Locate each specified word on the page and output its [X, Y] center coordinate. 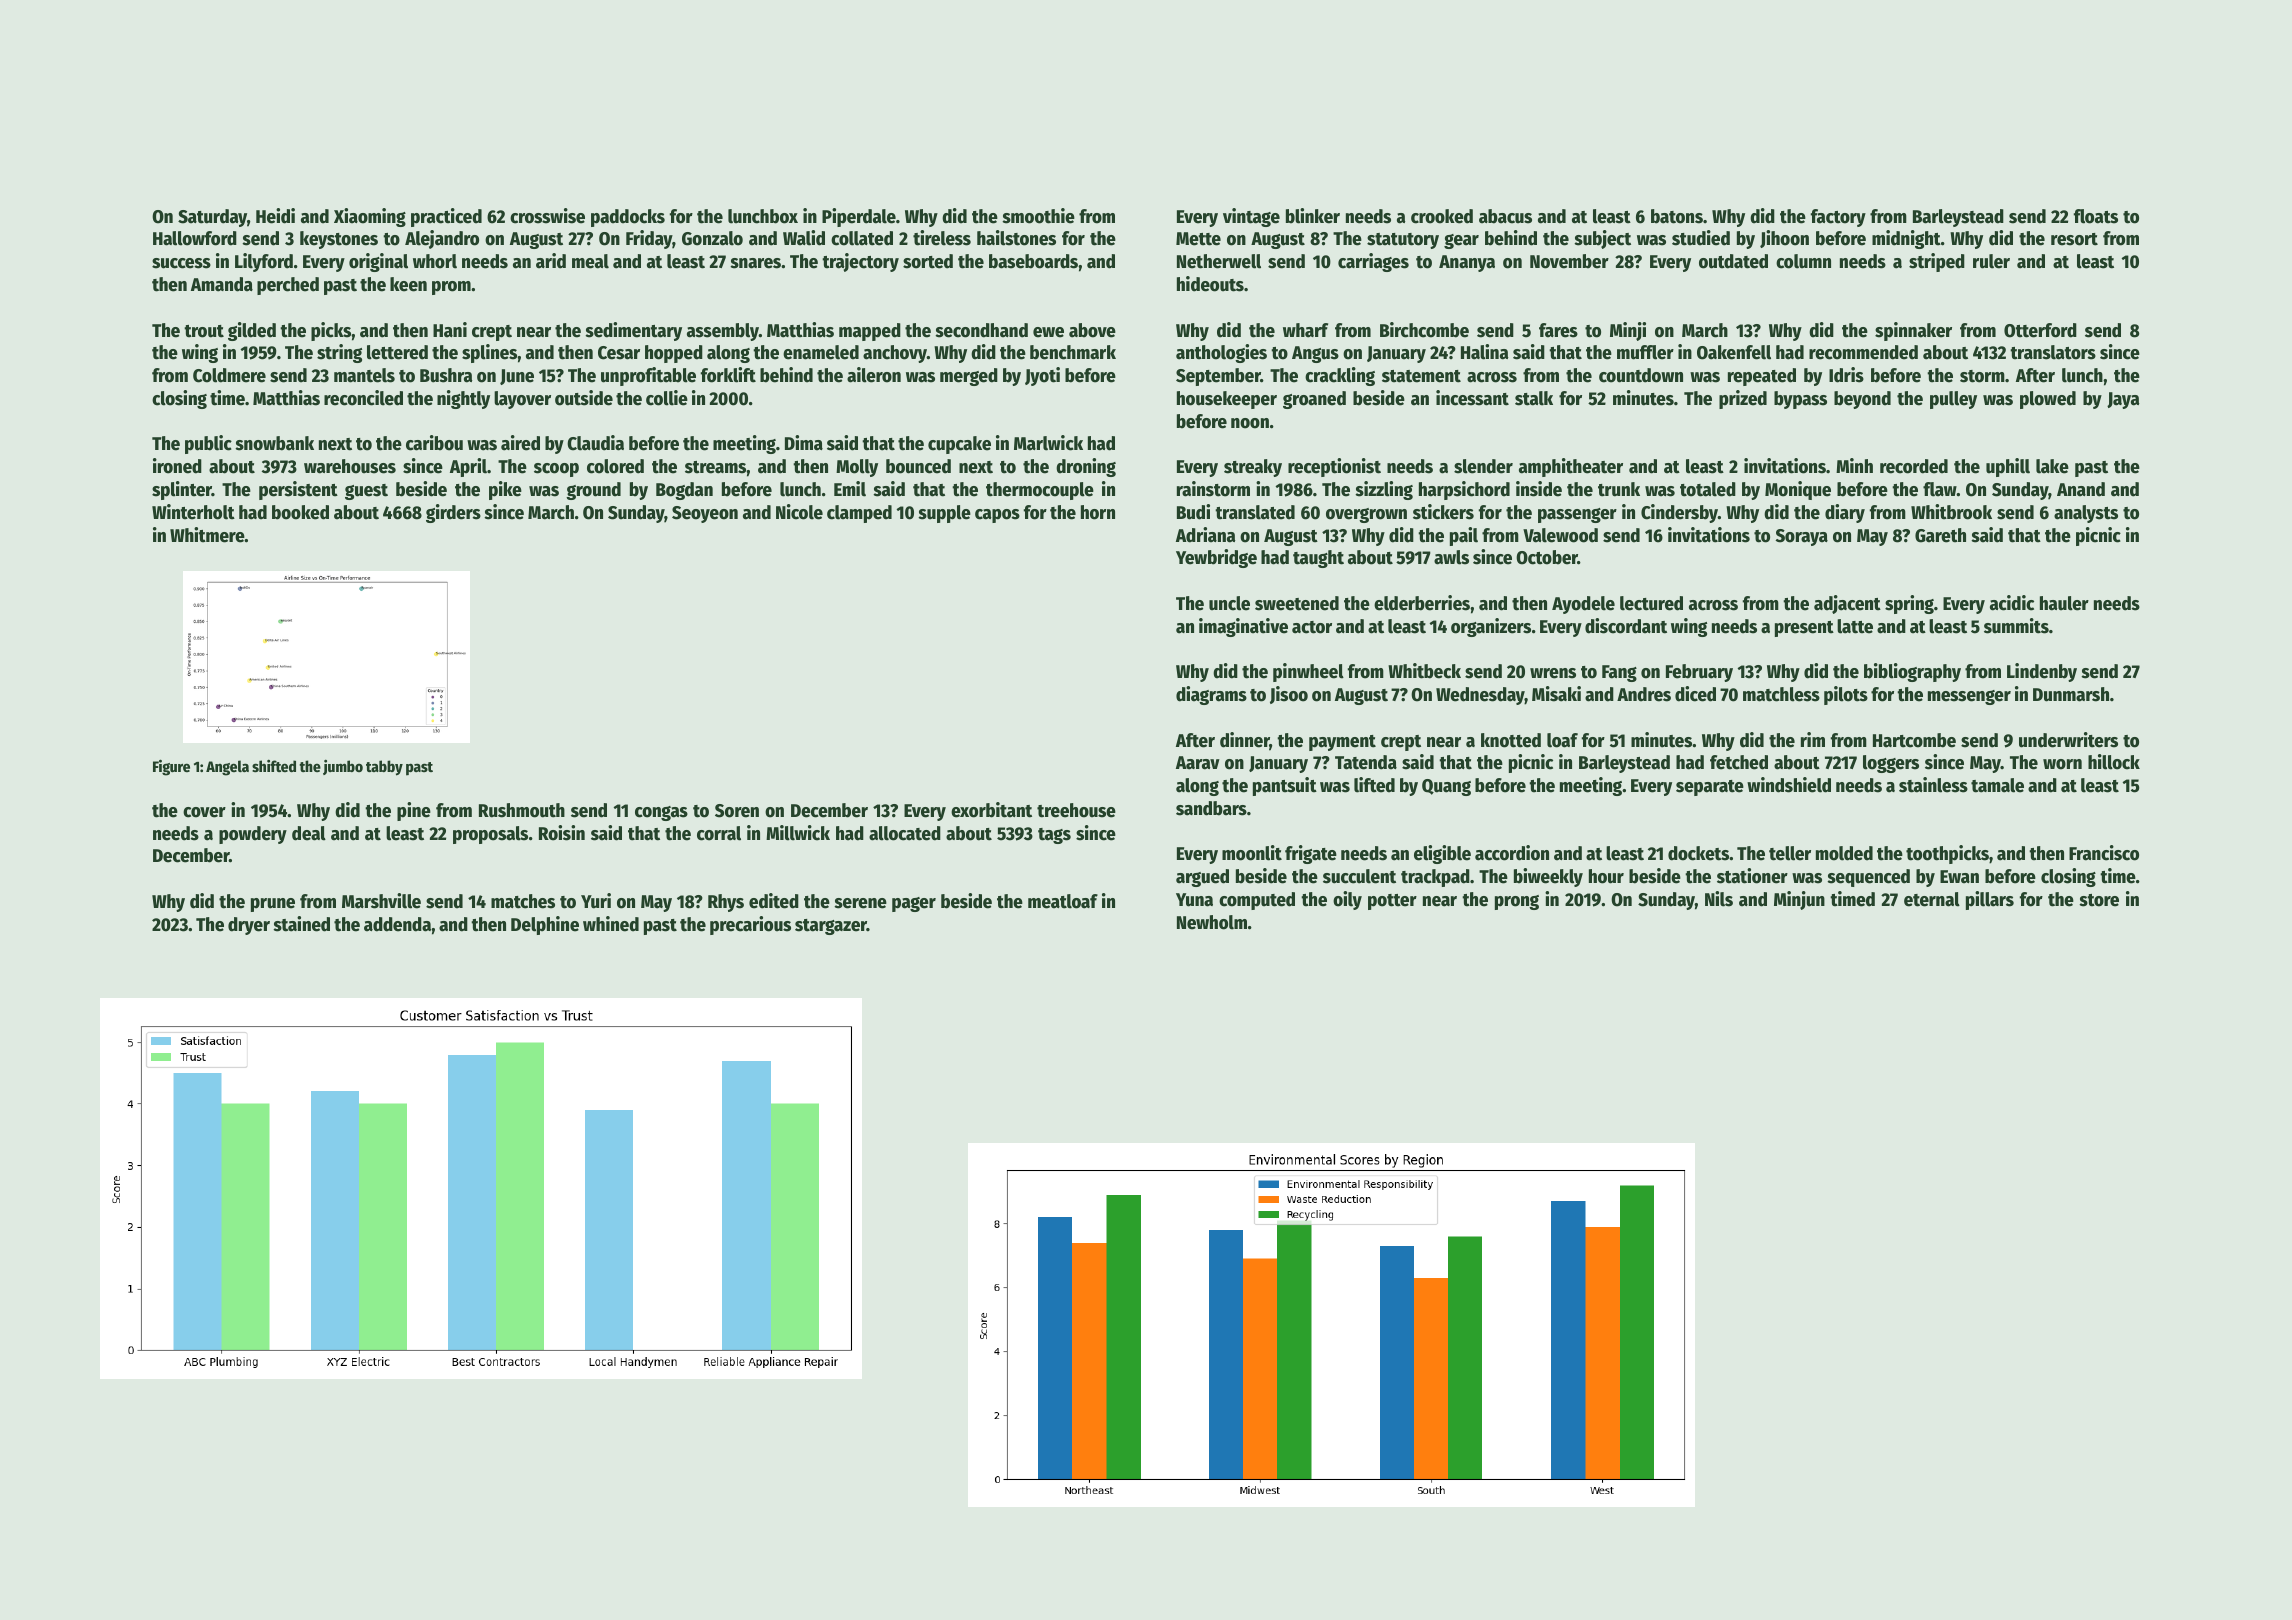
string [339, 353]
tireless [942, 238]
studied [1701, 238]
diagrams [1211, 695]
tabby [384, 768]
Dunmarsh [2071, 694]
